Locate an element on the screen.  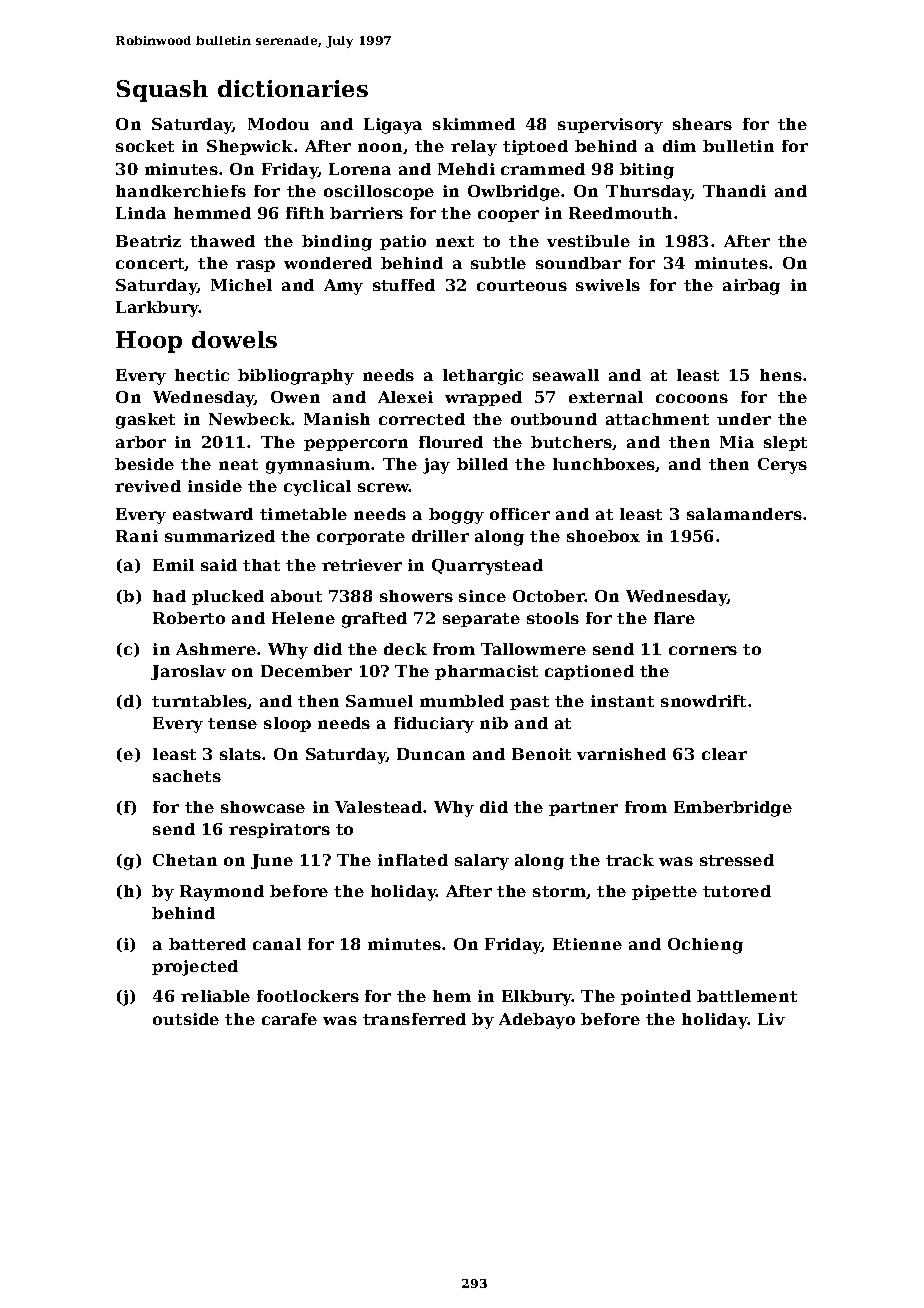
tiptoed is located at coordinates (535, 147).
